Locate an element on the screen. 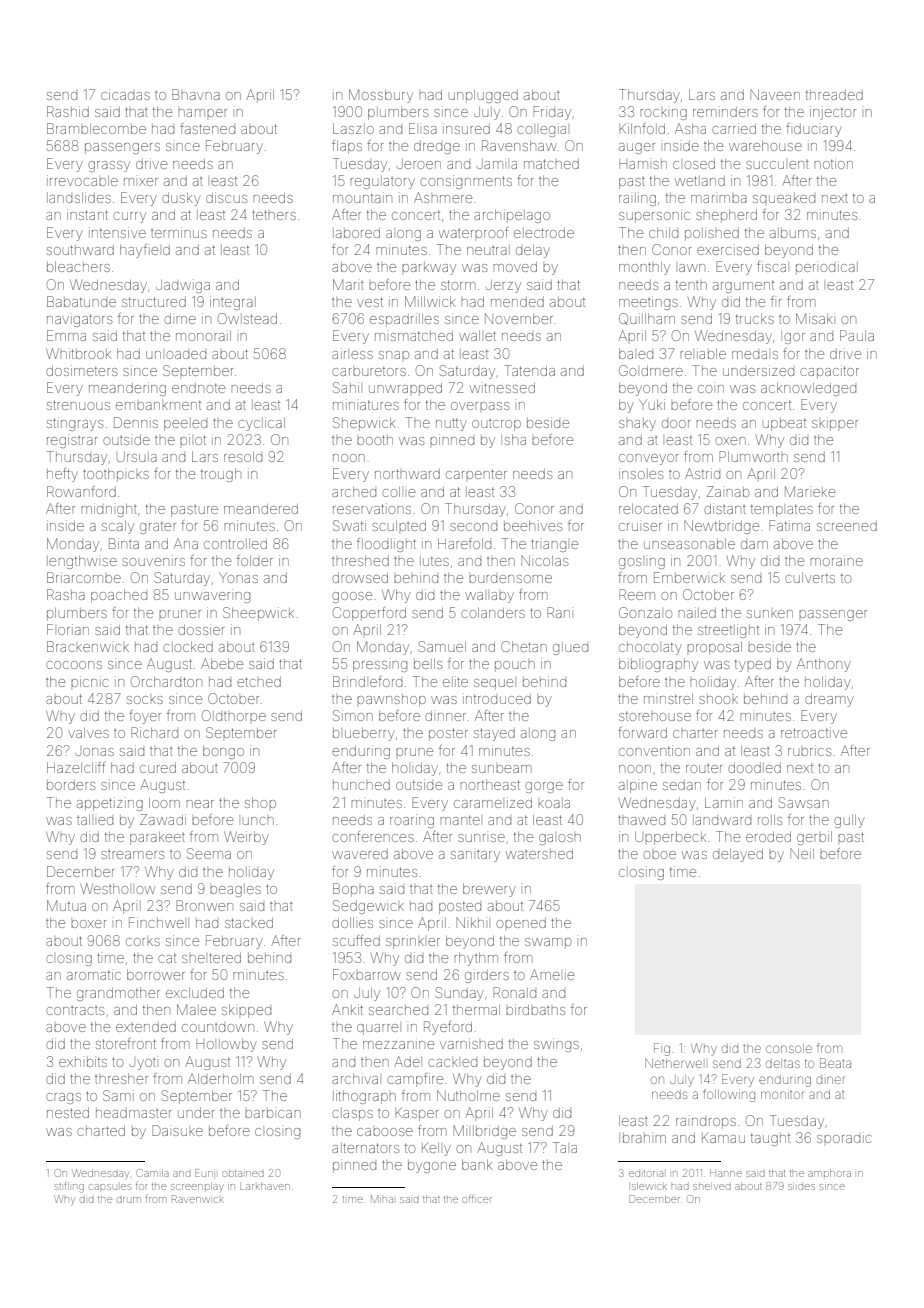  instant is located at coordinates (87, 214).
